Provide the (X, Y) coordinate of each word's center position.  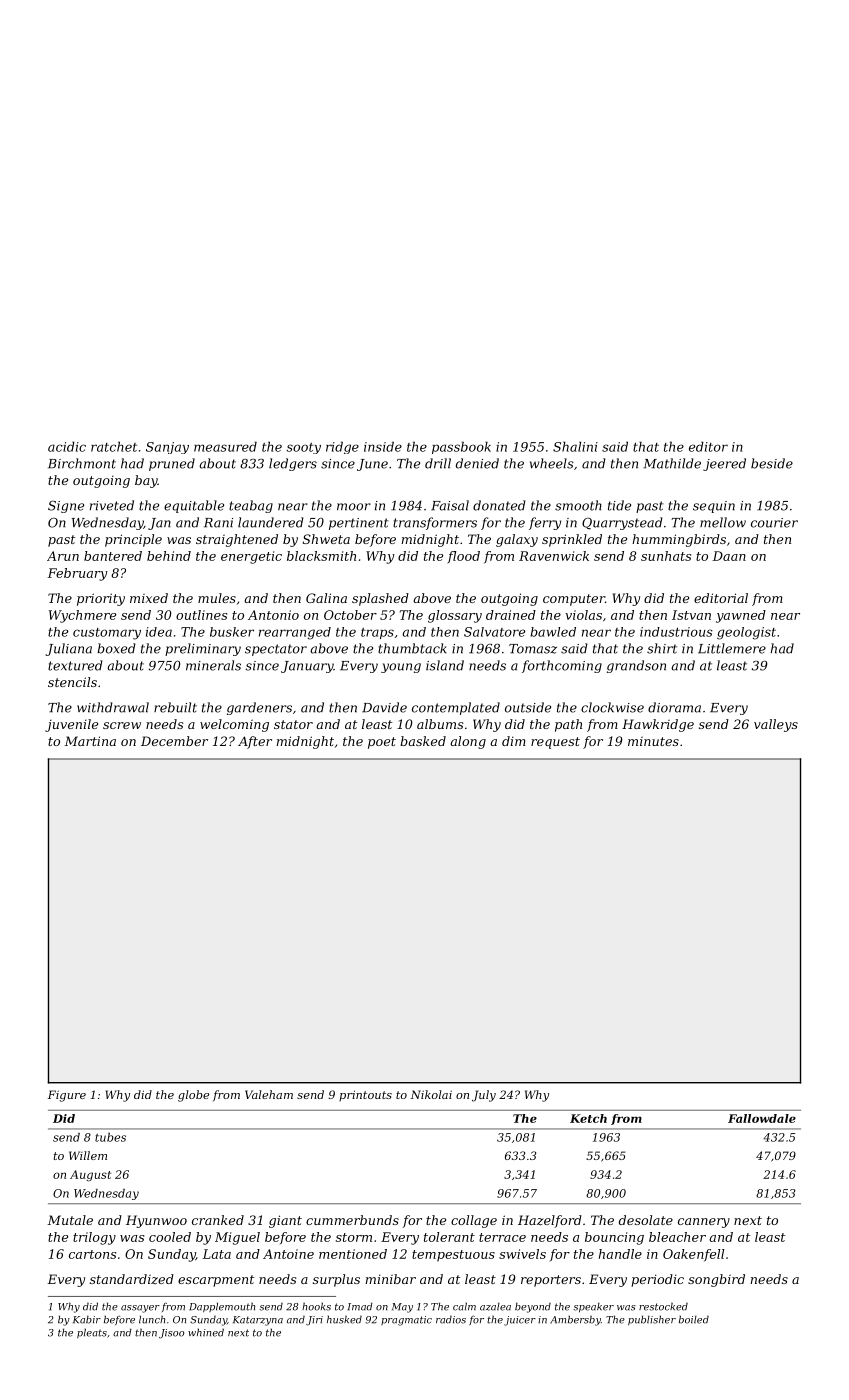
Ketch (588, 1118)
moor (354, 507)
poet (382, 743)
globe (193, 1096)
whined (206, 1332)
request (555, 743)
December (174, 741)
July (484, 1096)
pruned (172, 464)
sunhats (666, 556)
